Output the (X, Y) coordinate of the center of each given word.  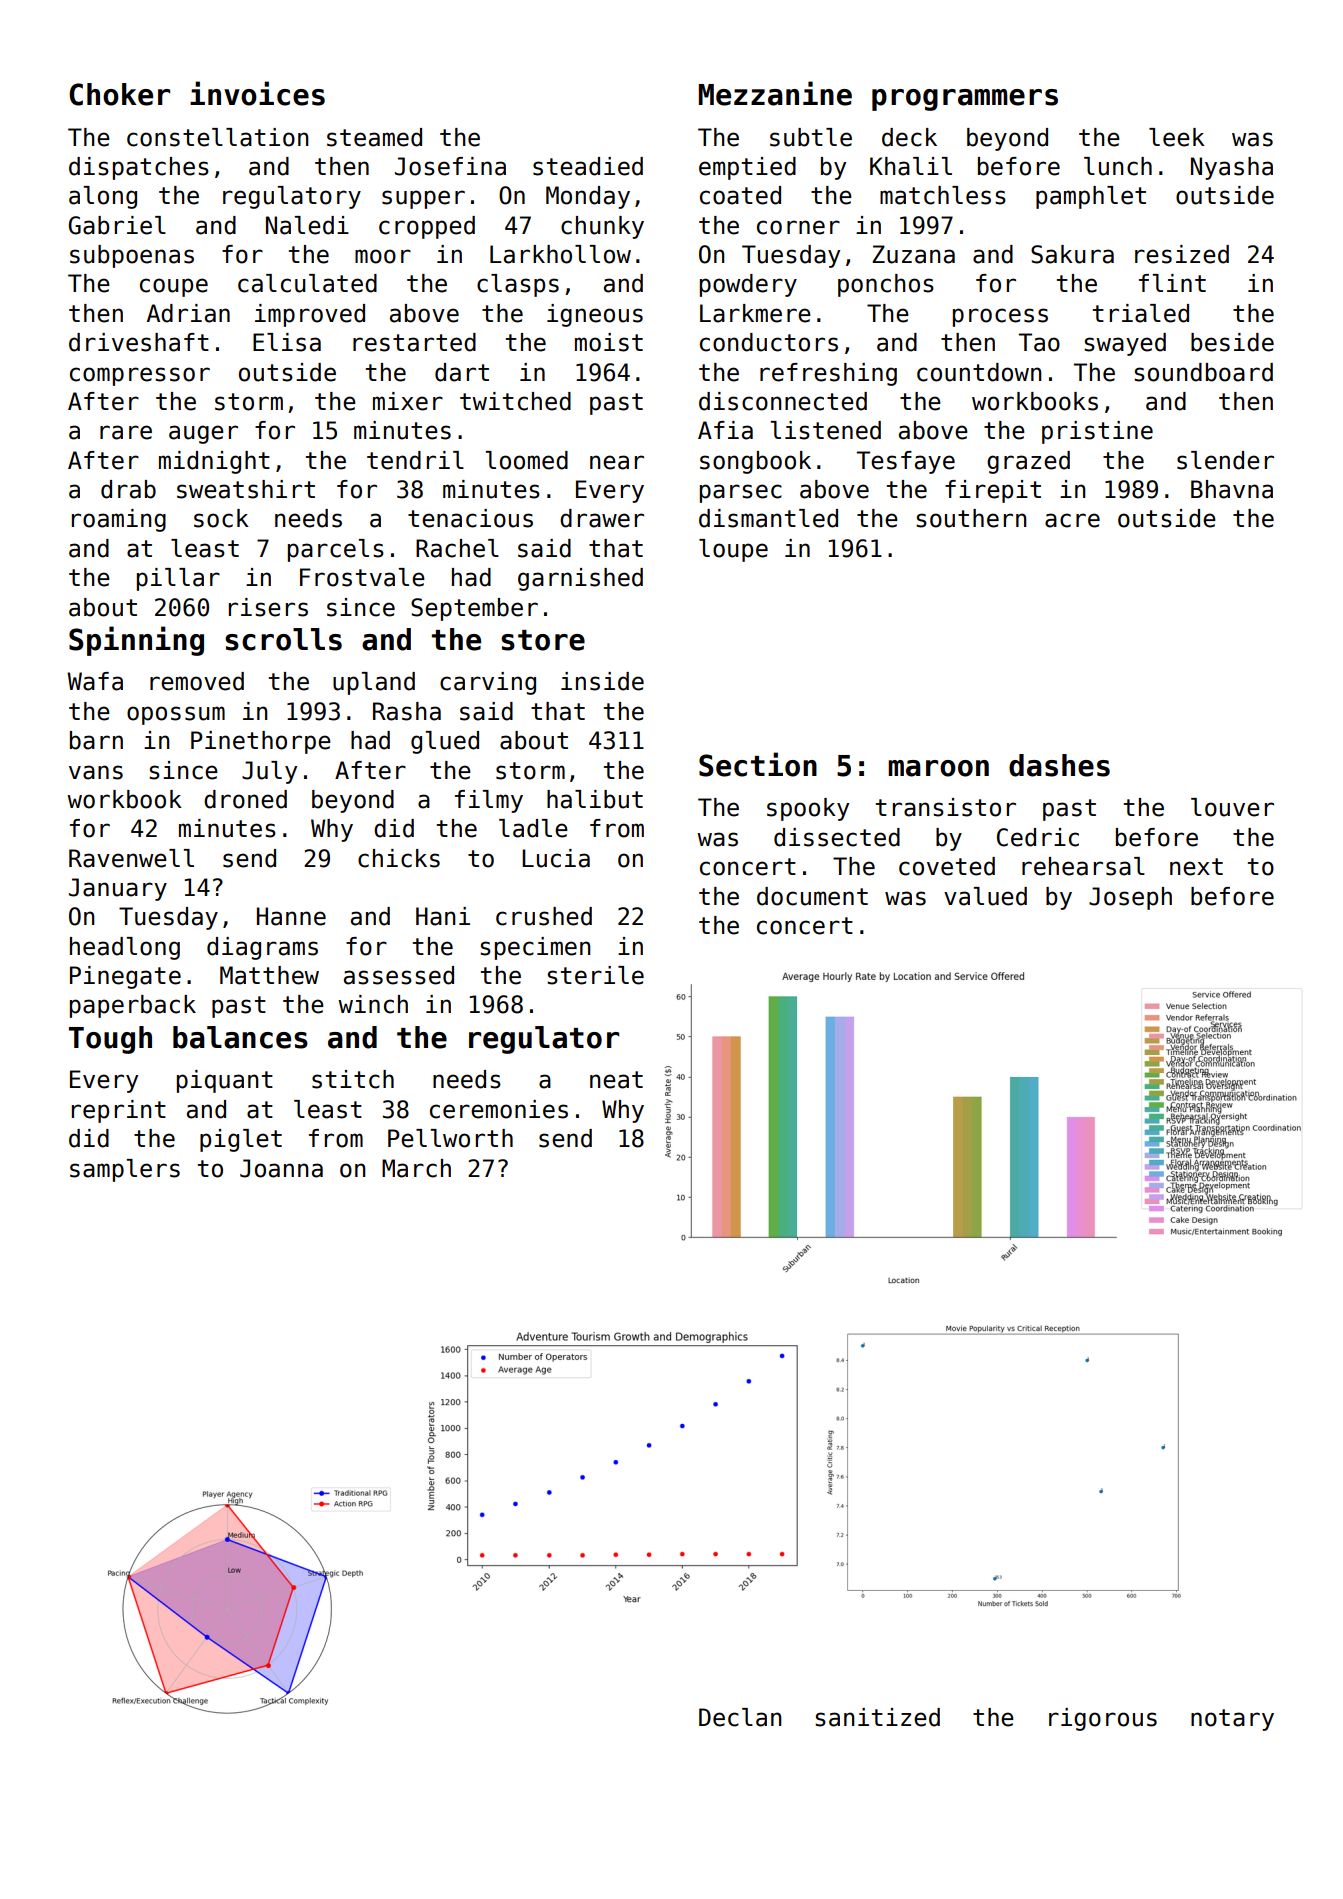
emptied (747, 168)
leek (1177, 137)
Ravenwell (131, 858)
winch (373, 1004)
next (1196, 867)
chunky (602, 227)
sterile (595, 975)
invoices (257, 93)
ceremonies (499, 1109)
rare (126, 432)
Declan (740, 1717)
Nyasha (1232, 168)
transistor (946, 807)
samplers (125, 1170)
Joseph (1130, 898)
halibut (595, 799)
